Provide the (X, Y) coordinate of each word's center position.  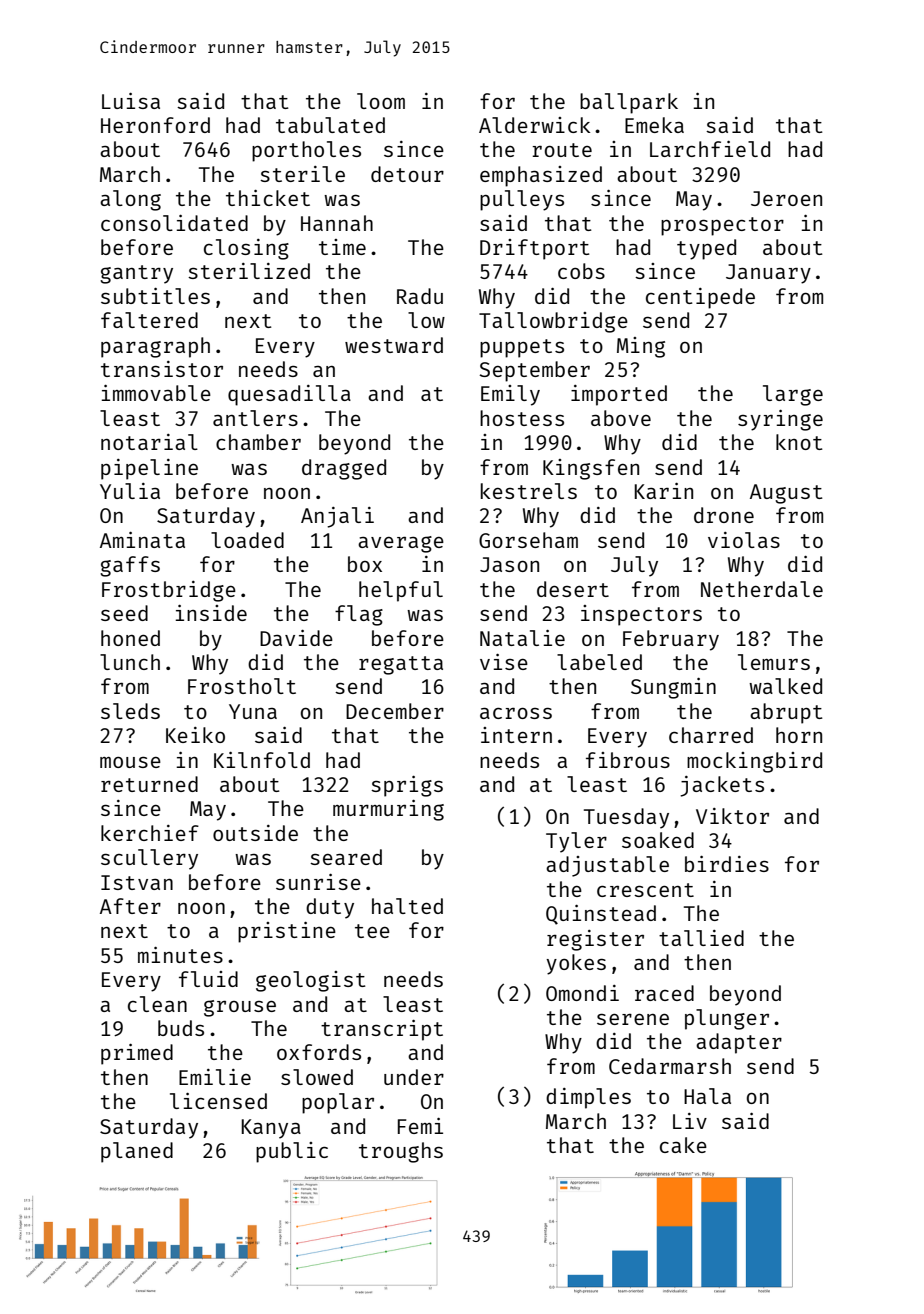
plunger (727, 1019)
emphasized (541, 176)
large (793, 395)
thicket (268, 198)
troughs (401, 1152)
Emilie (215, 1077)
